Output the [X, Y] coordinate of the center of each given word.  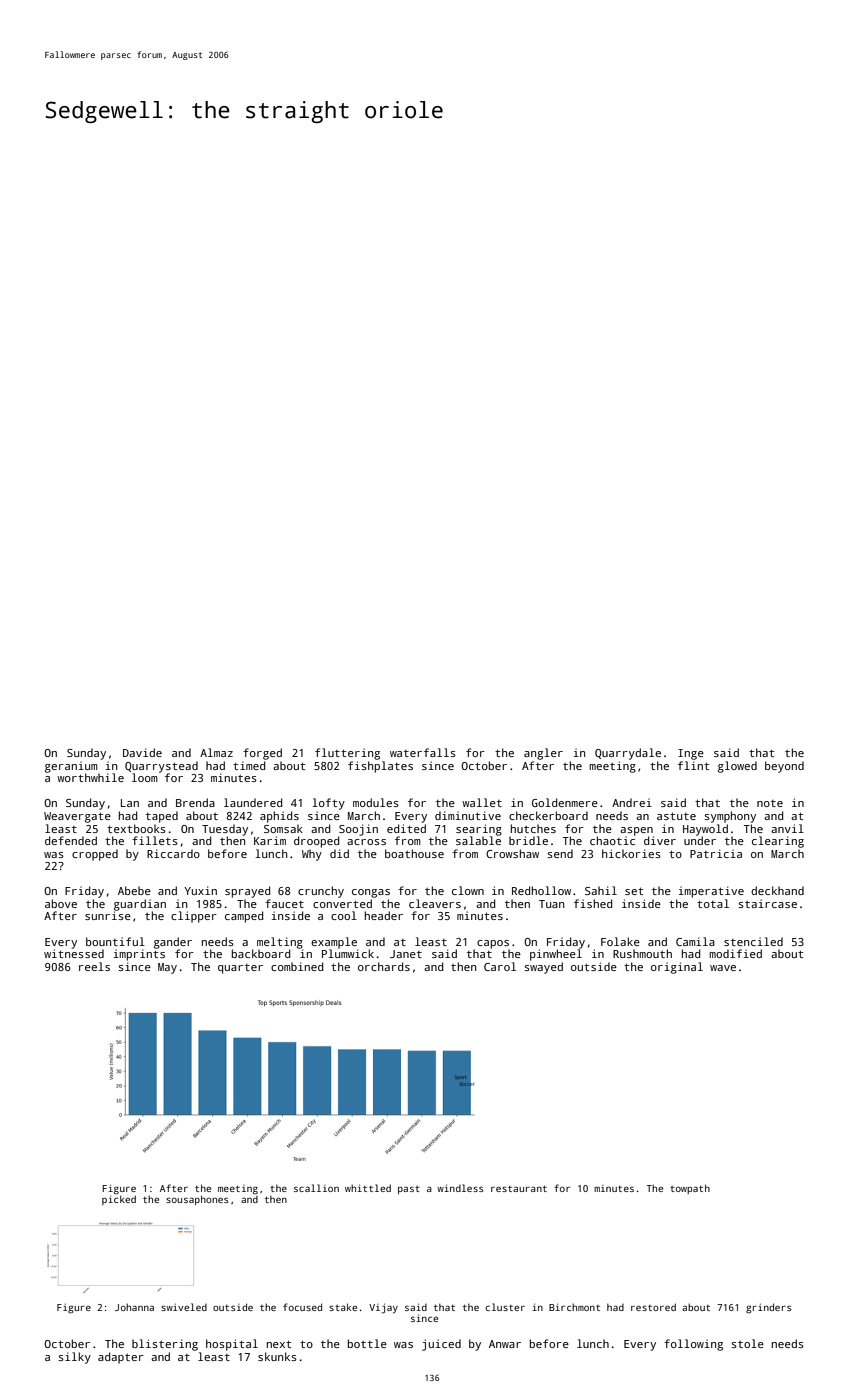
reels [94, 966]
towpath [690, 1189]
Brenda [195, 802]
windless [460, 1188]
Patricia [716, 853]
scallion [316, 1188]
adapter [121, 1358]
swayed [543, 968]
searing [479, 830]
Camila [695, 941]
